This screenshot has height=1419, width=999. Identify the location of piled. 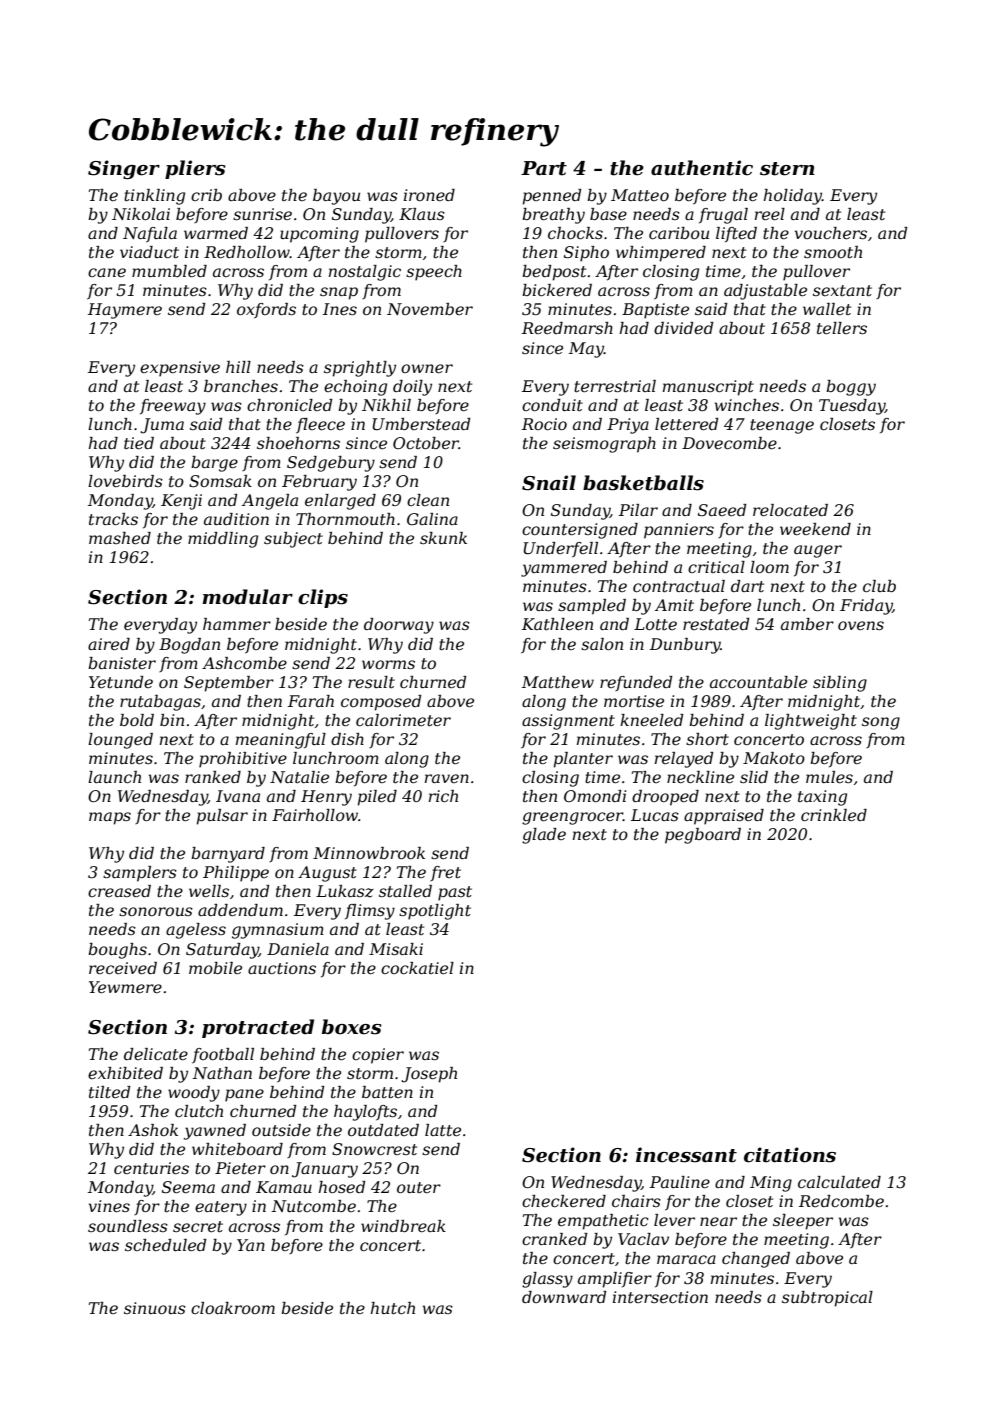
(377, 798).
